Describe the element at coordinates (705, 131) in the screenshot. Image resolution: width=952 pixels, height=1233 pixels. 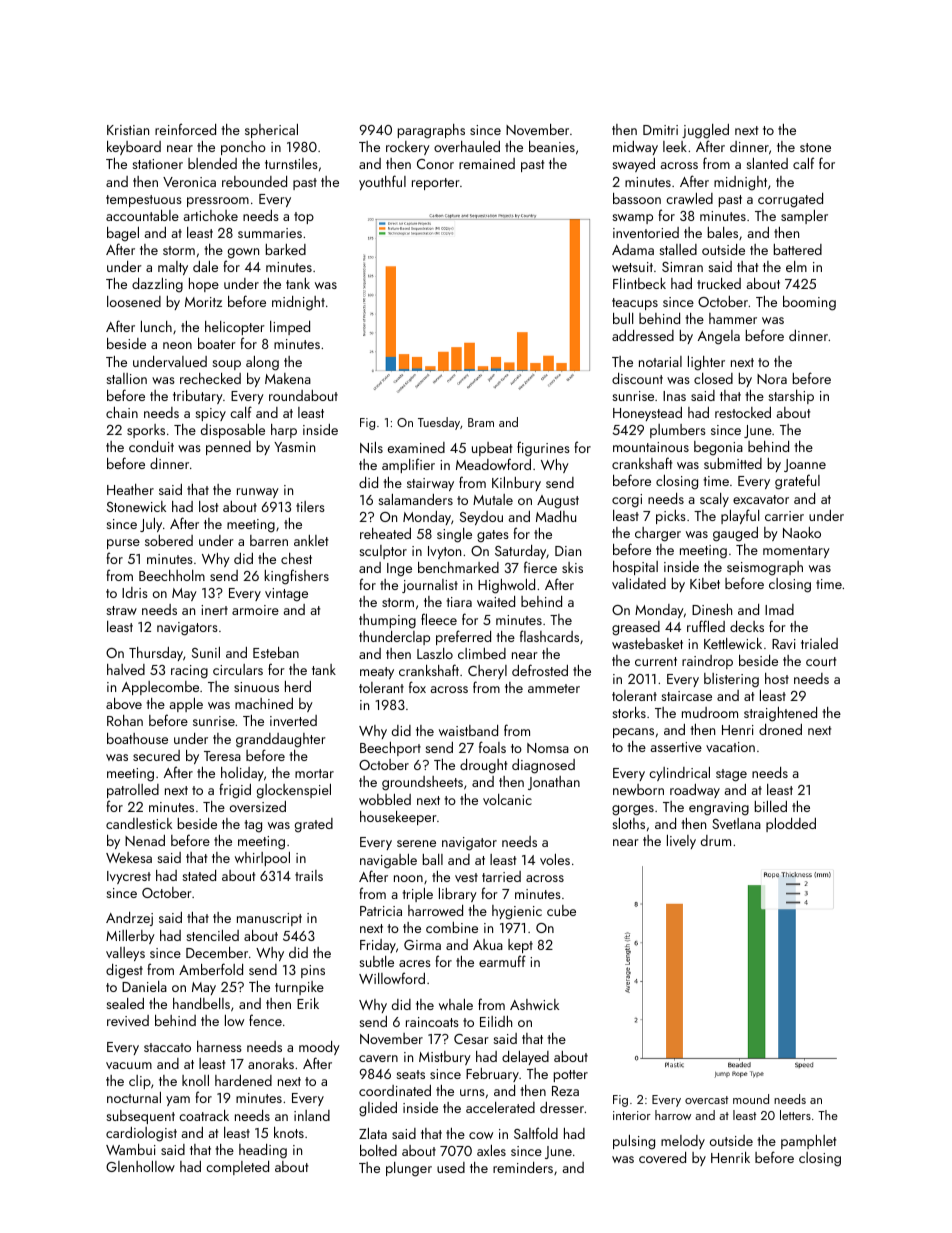
I see `juggled` at that location.
